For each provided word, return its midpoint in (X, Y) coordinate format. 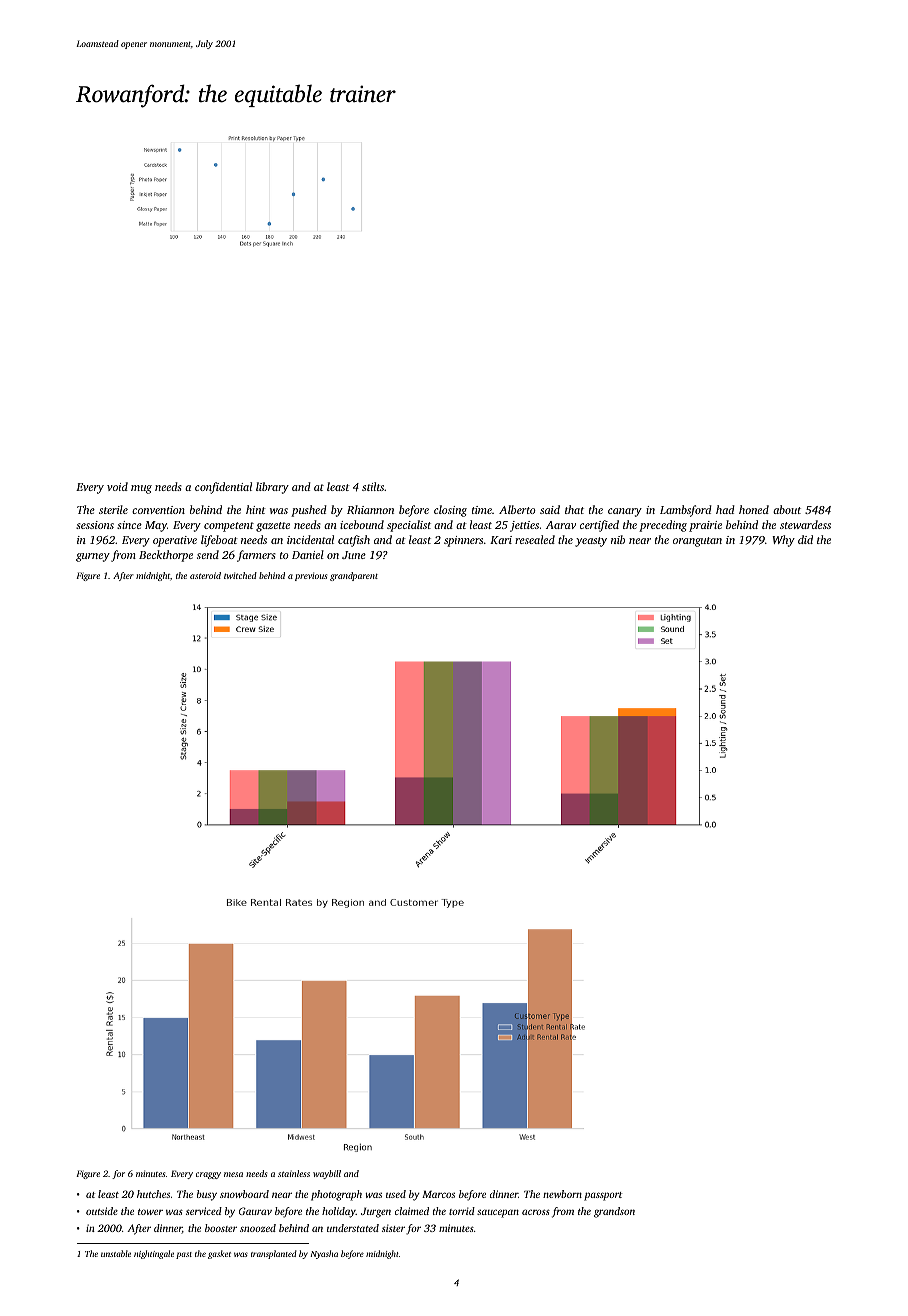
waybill (327, 1174)
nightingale (154, 1254)
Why (783, 541)
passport (603, 1196)
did (805, 539)
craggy (208, 1175)
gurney (93, 557)
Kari (501, 540)
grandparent (354, 576)
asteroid (205, 575)
